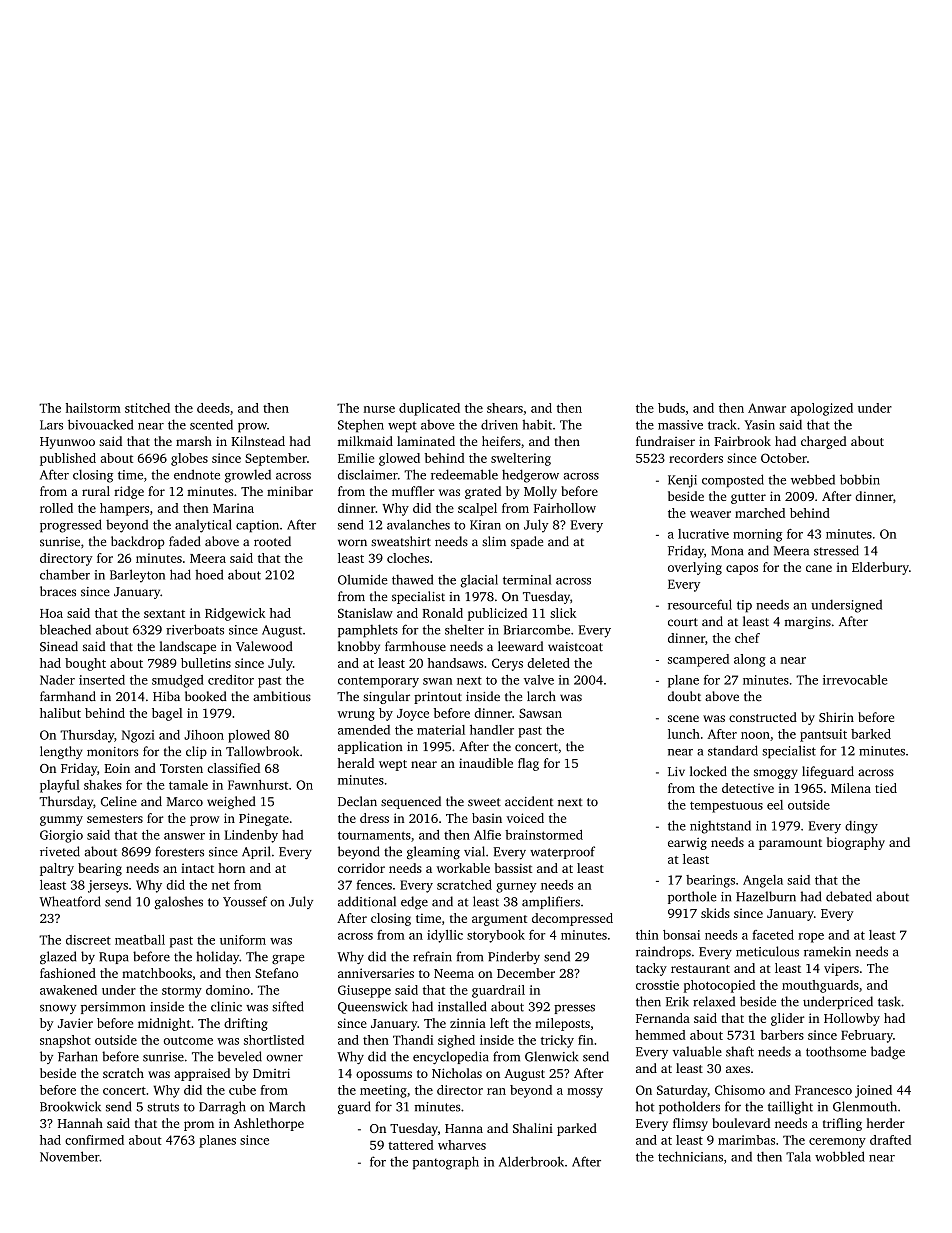 The height and width of the image is (1233, 952). I want to click on Brookwick, so click(70, 1106).
